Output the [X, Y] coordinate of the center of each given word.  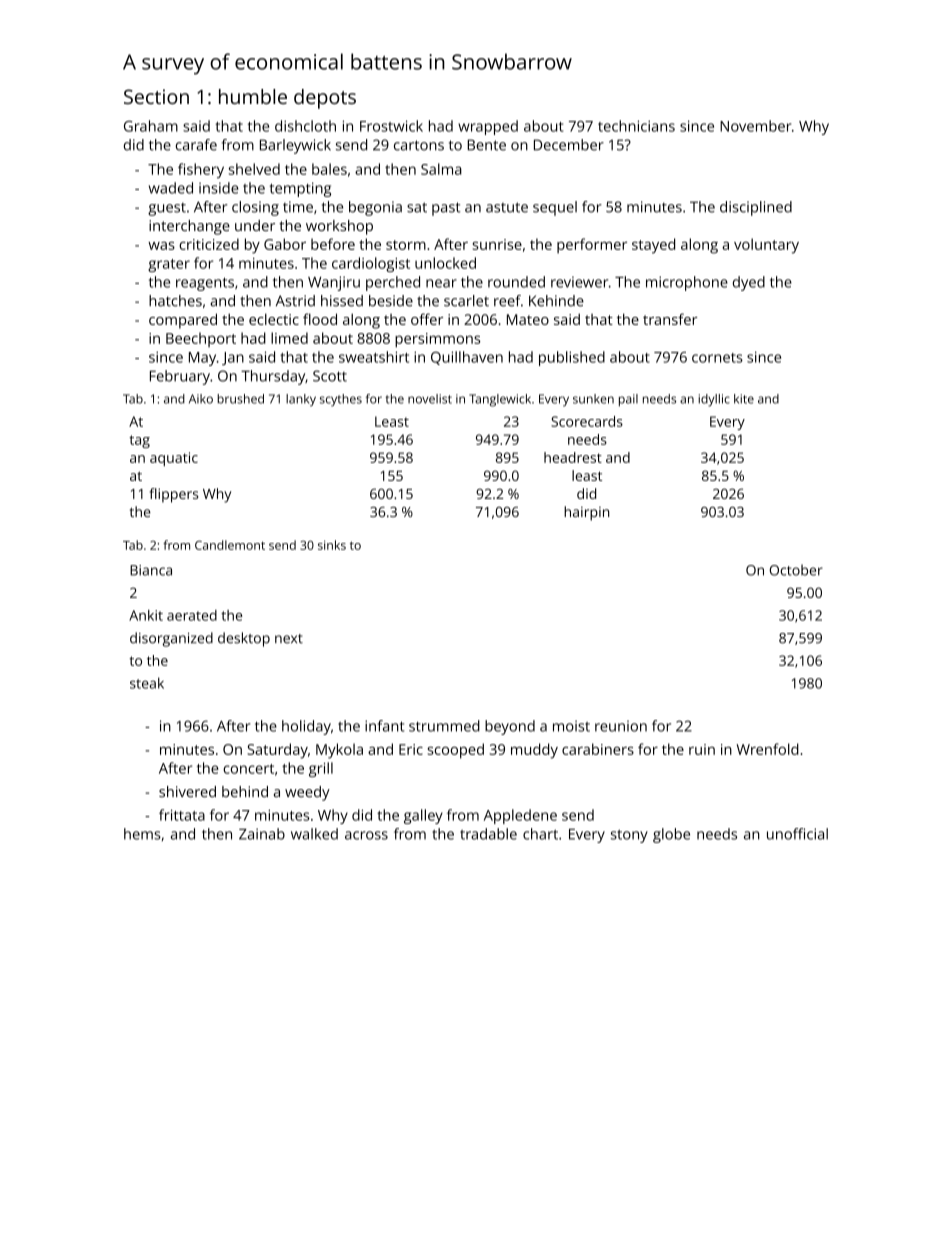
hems [142, 834]
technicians [636, 126]
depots [325, 99]
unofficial [797, 834]
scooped [455, 751]
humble [253, 96]
